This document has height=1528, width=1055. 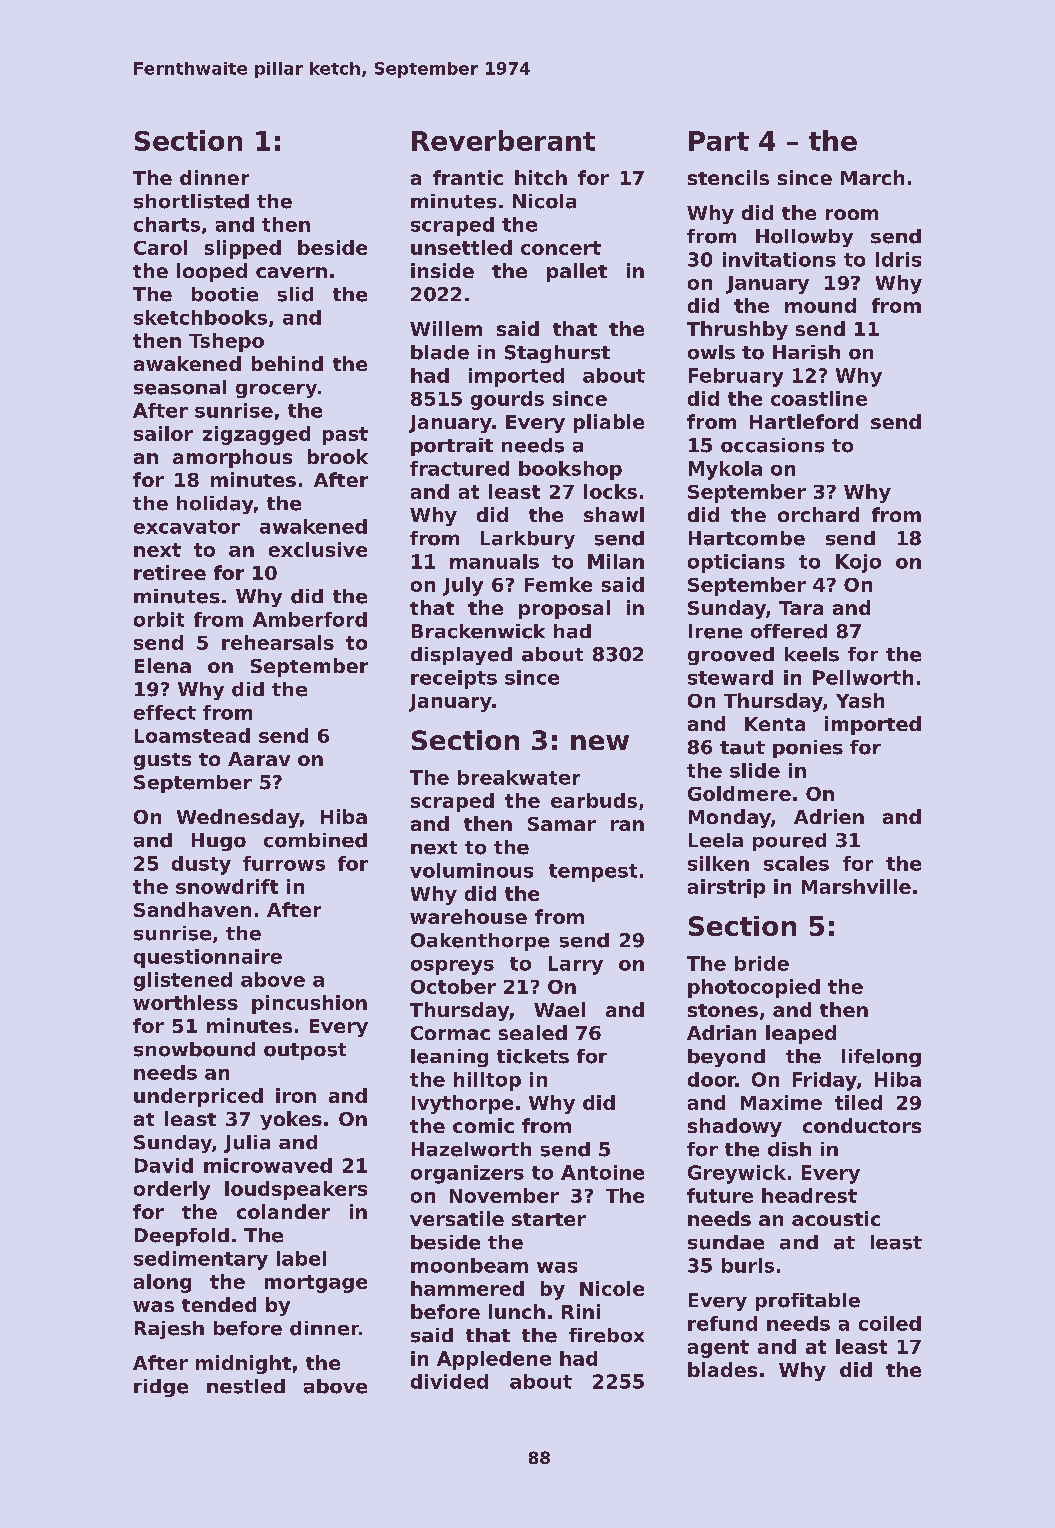 What do you see at coordinates (318, 549) in the document?
I see `exclusive` at bounding box center [318, 549].
